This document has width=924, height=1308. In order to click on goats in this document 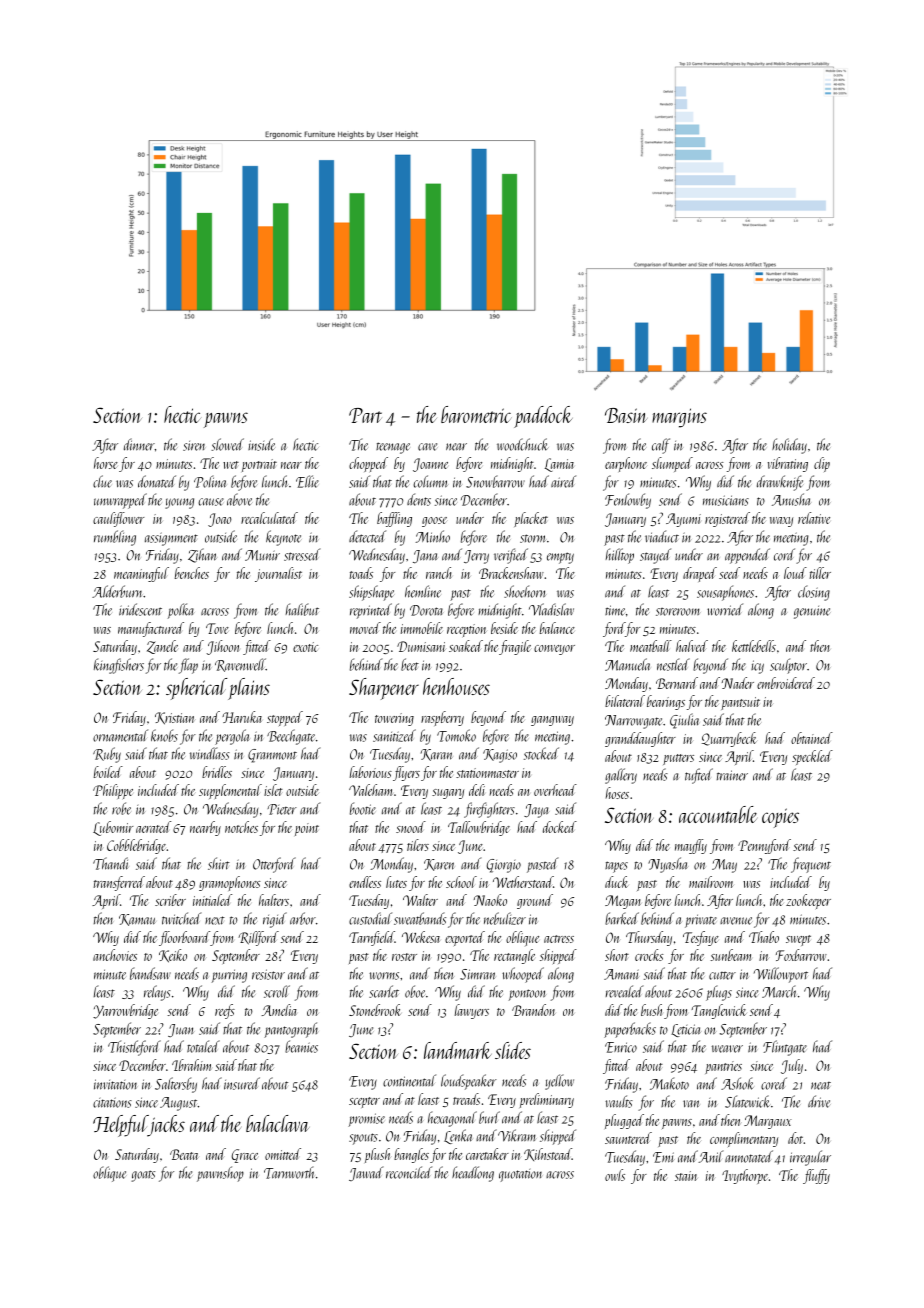, I will do `click(143, 1176)`.
